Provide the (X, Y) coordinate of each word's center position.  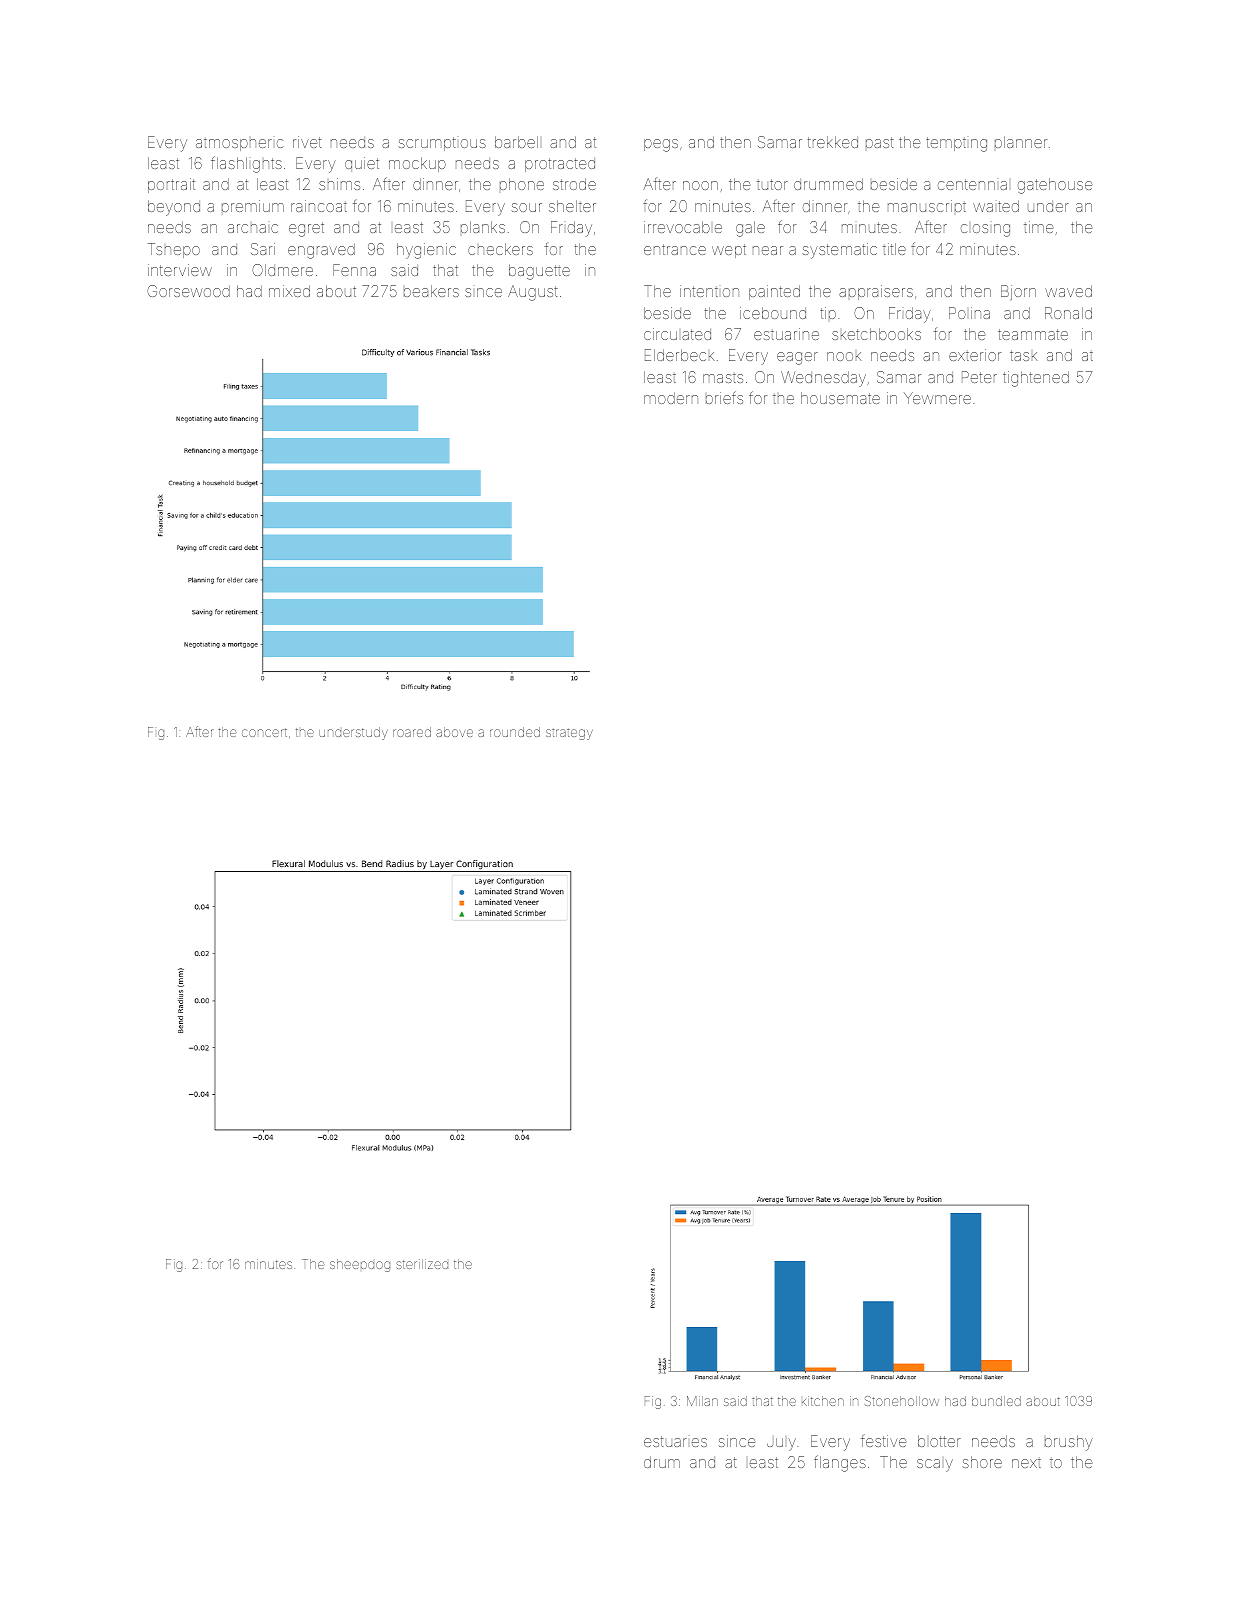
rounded (515, 732)
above (454, 732)
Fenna (354, 270)
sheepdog (360, 1265)
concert (264, 732)
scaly (935, 1465)
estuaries (675, 1441)
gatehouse (1055, 186)
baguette (539, 272)
